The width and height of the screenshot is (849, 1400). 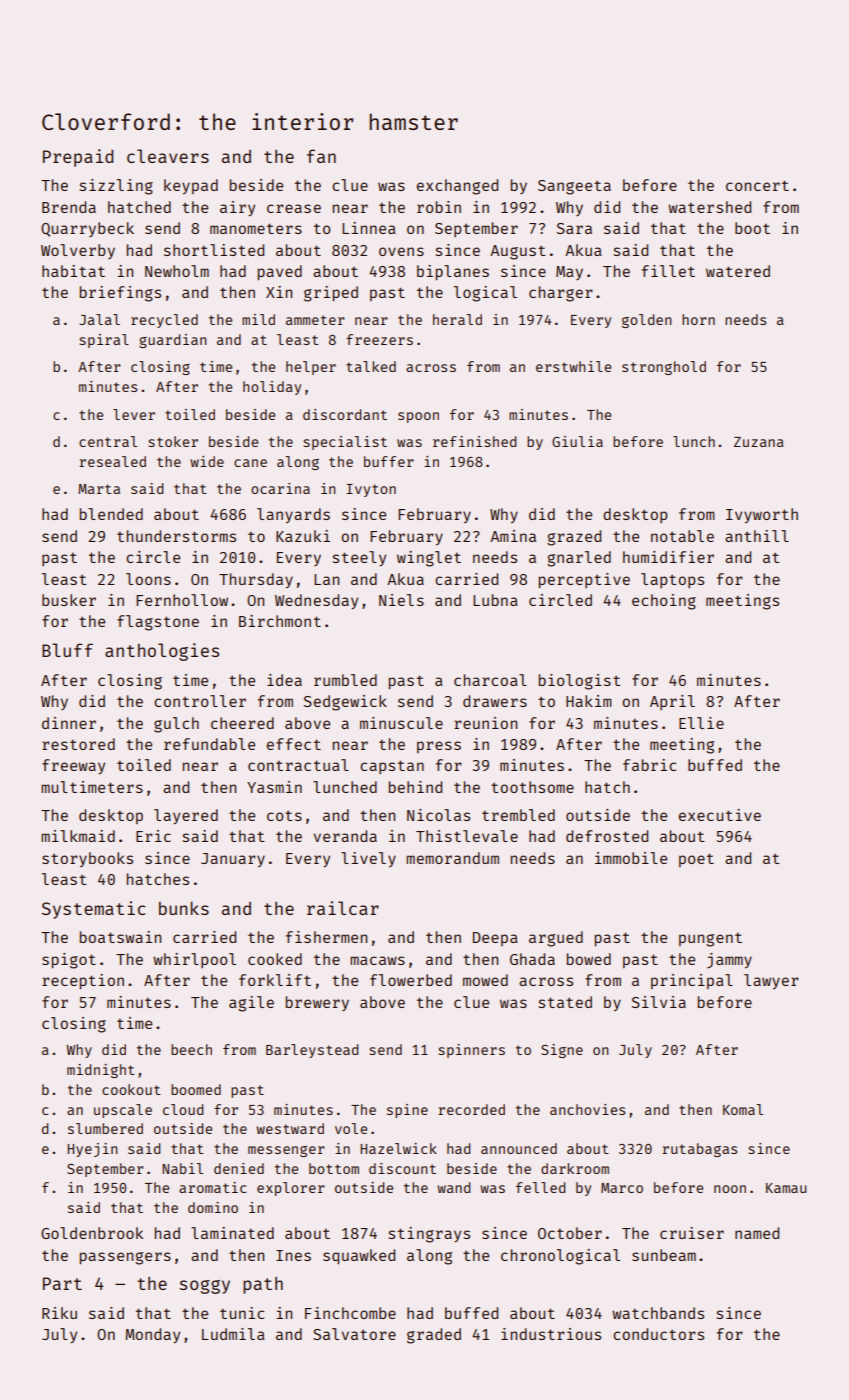 What do you see at coordinates (200, 701) in the screenshot?
I see `controller` at bounding box center [200, 701].
